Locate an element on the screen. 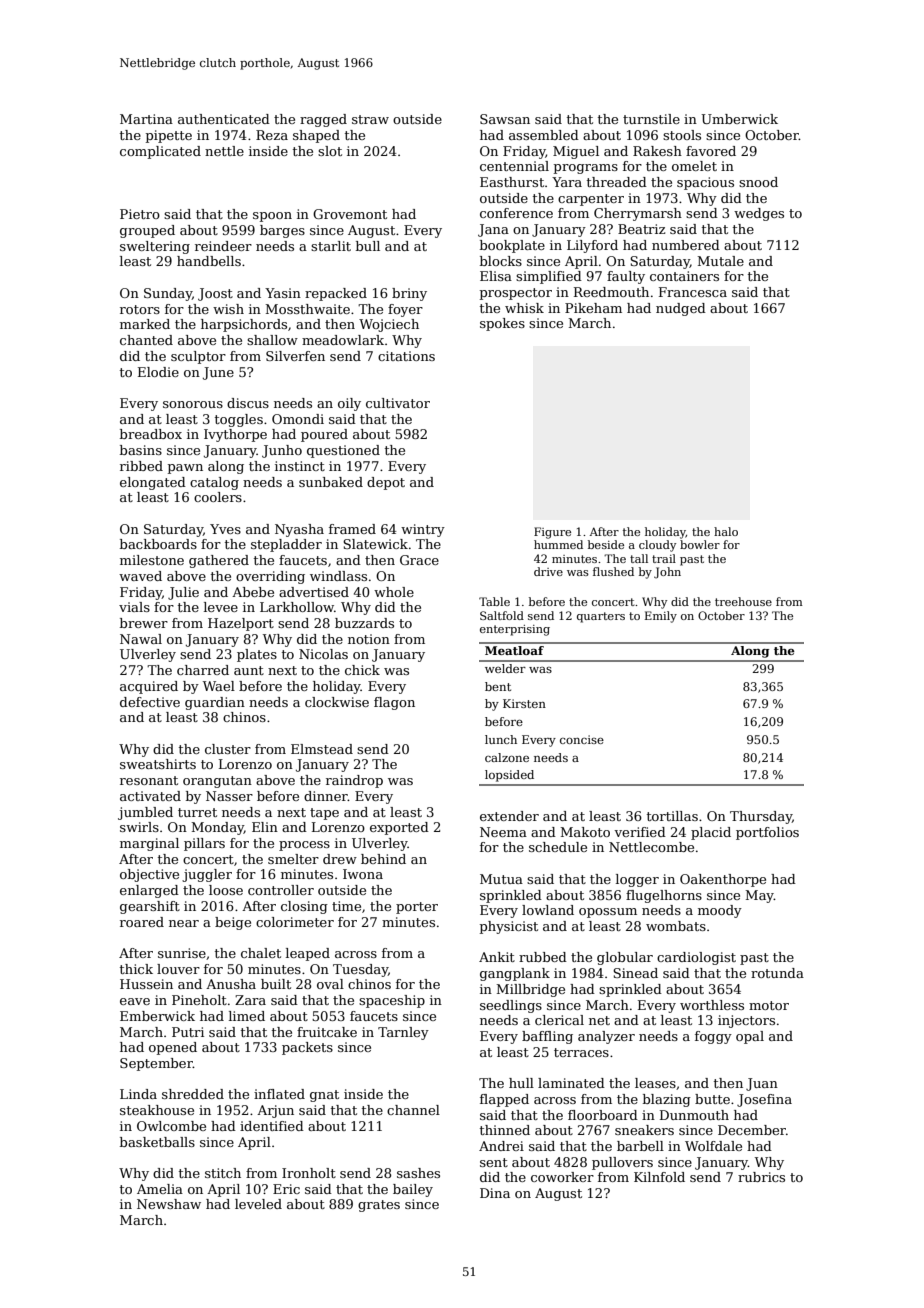 This screenshot has width=924, height=1308. inflated is located at coordinates (279, 1094).
